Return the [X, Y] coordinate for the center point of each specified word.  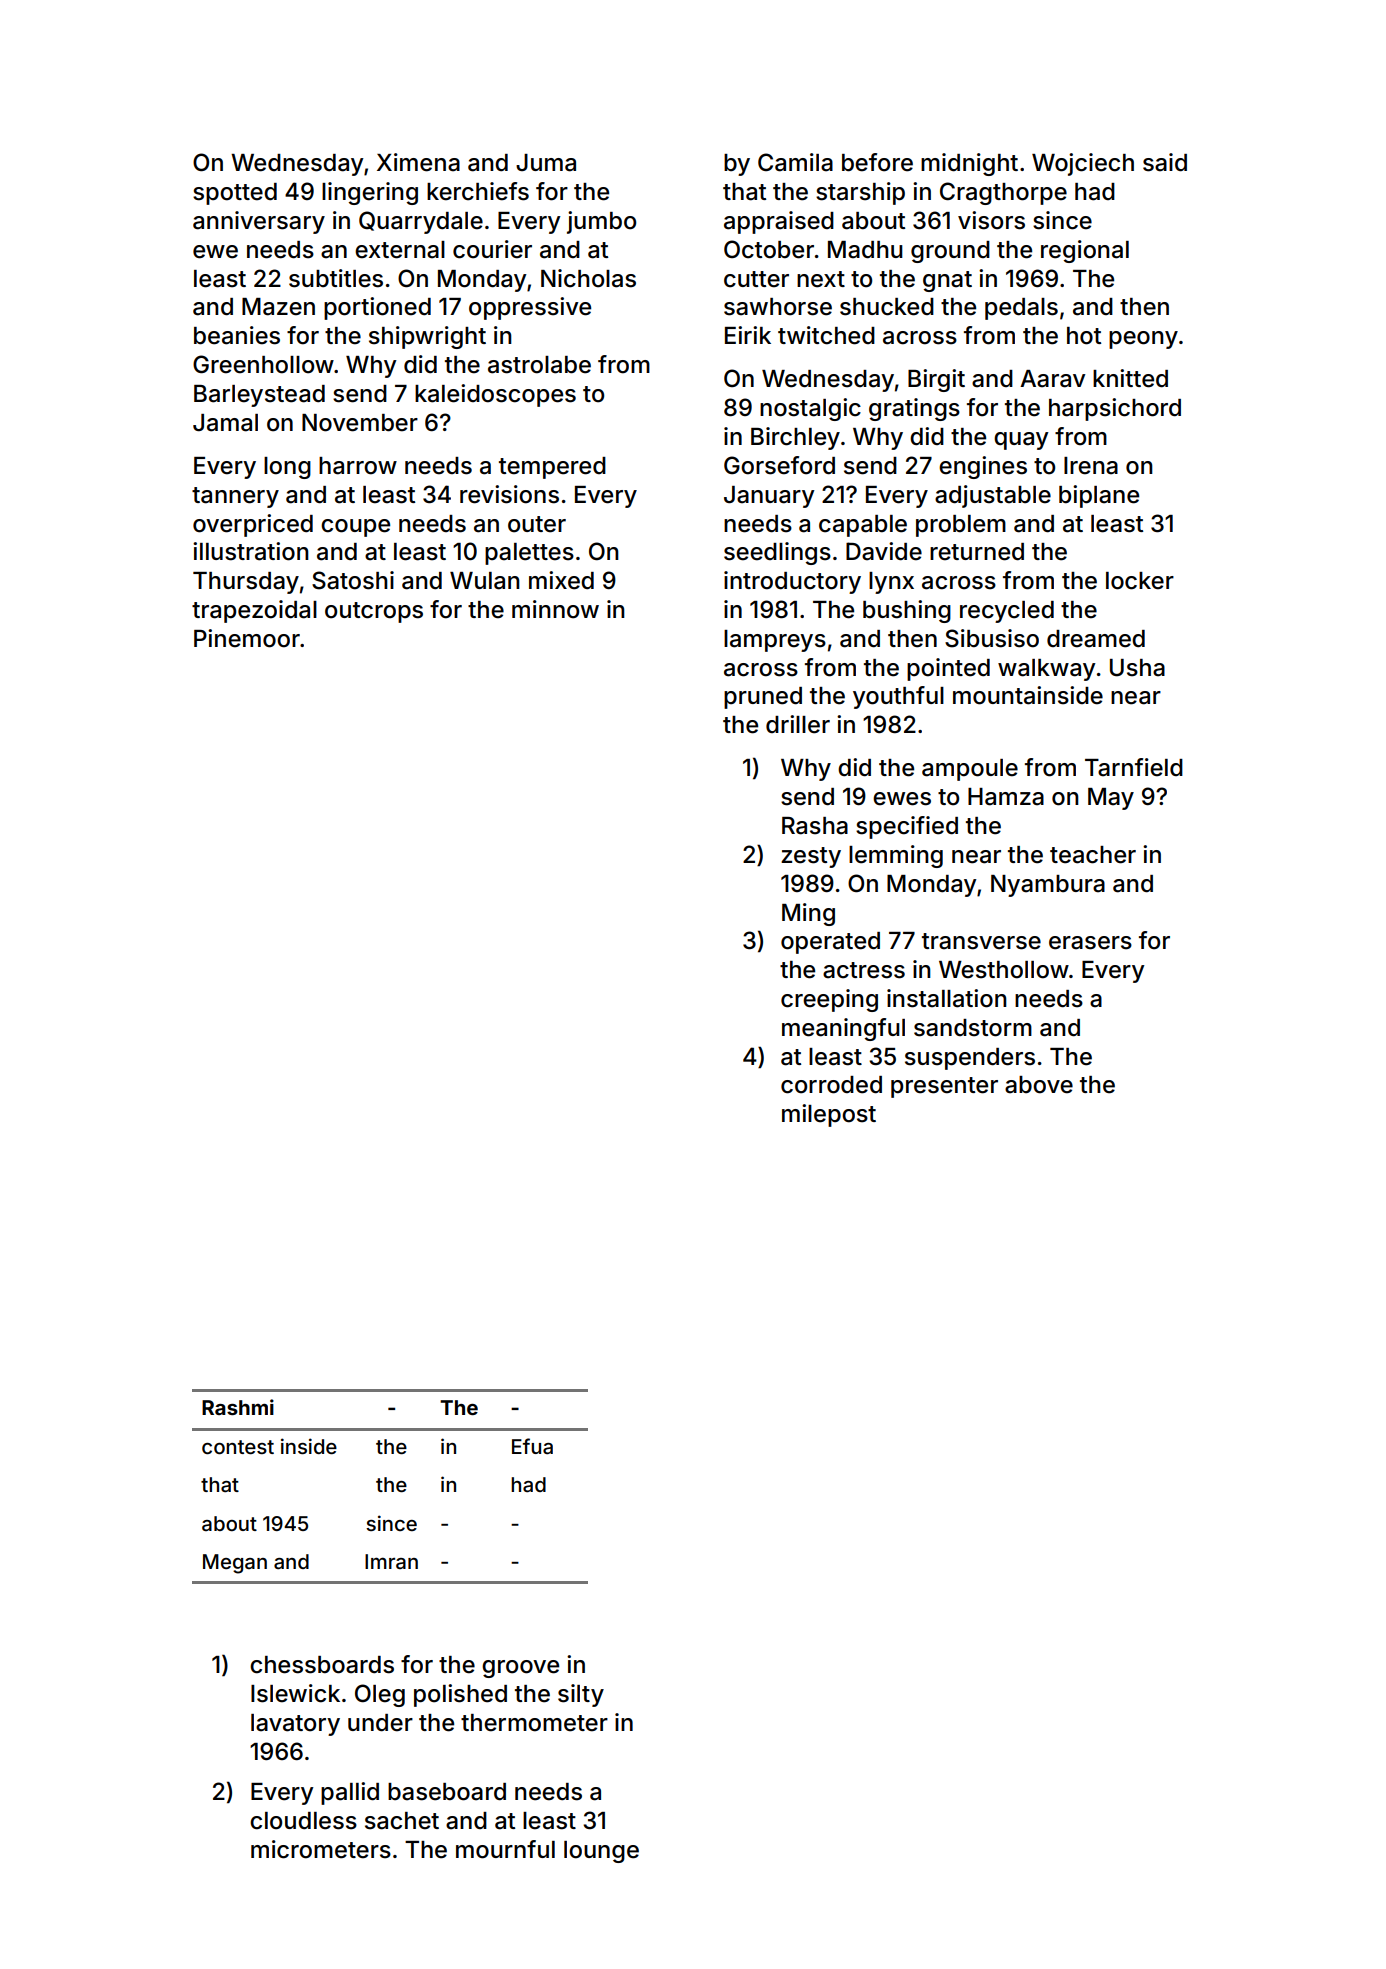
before [877, 162]
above [1039, 1085]
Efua [532, 1446]
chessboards [322, 1665]
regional [1085, 251]
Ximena [418, 162]
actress [864, 970]
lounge [601, 1852]
